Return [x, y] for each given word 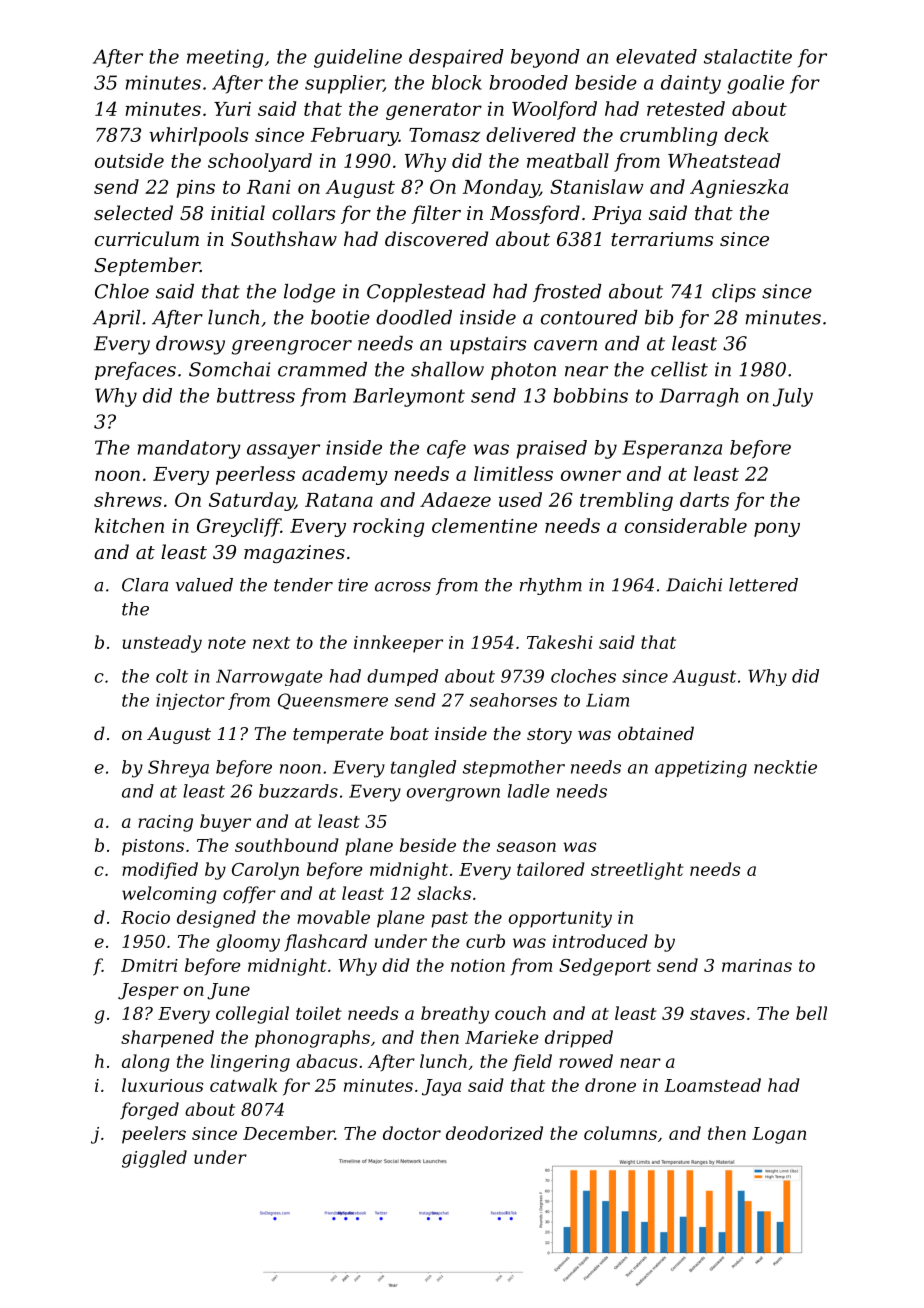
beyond [545, 58]
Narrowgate [269, 677]
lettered [763, 585]
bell [811, 1013]
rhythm [551, 586]
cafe [446, 449]
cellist [679, 369]
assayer [283, 451]
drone [610, 1085]
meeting [225, 58]
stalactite [748, 56]
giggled [154, 1159]
